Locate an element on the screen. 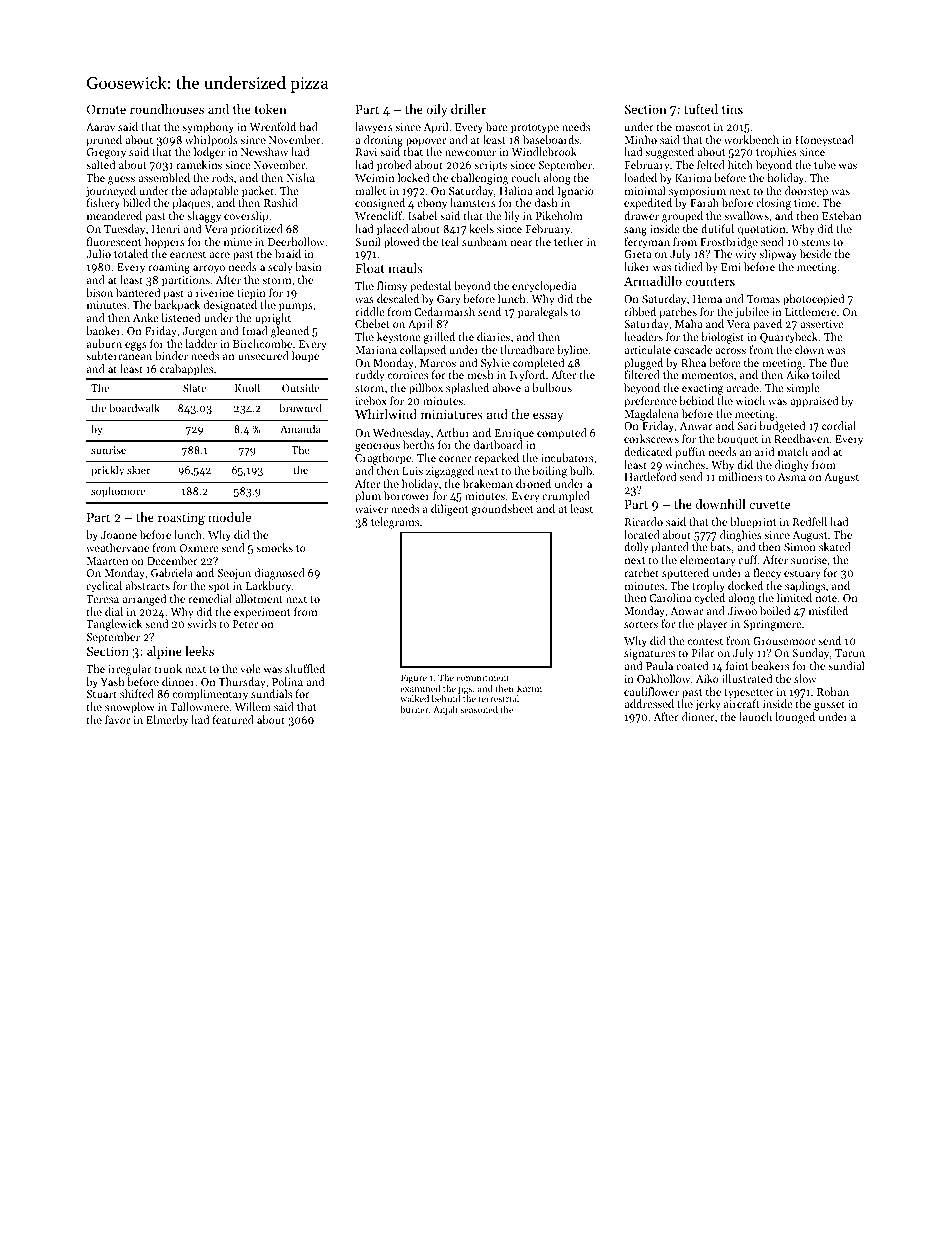 This screenshot has height=1233, width=952. Marcos is located at coordinates (438, 363).
